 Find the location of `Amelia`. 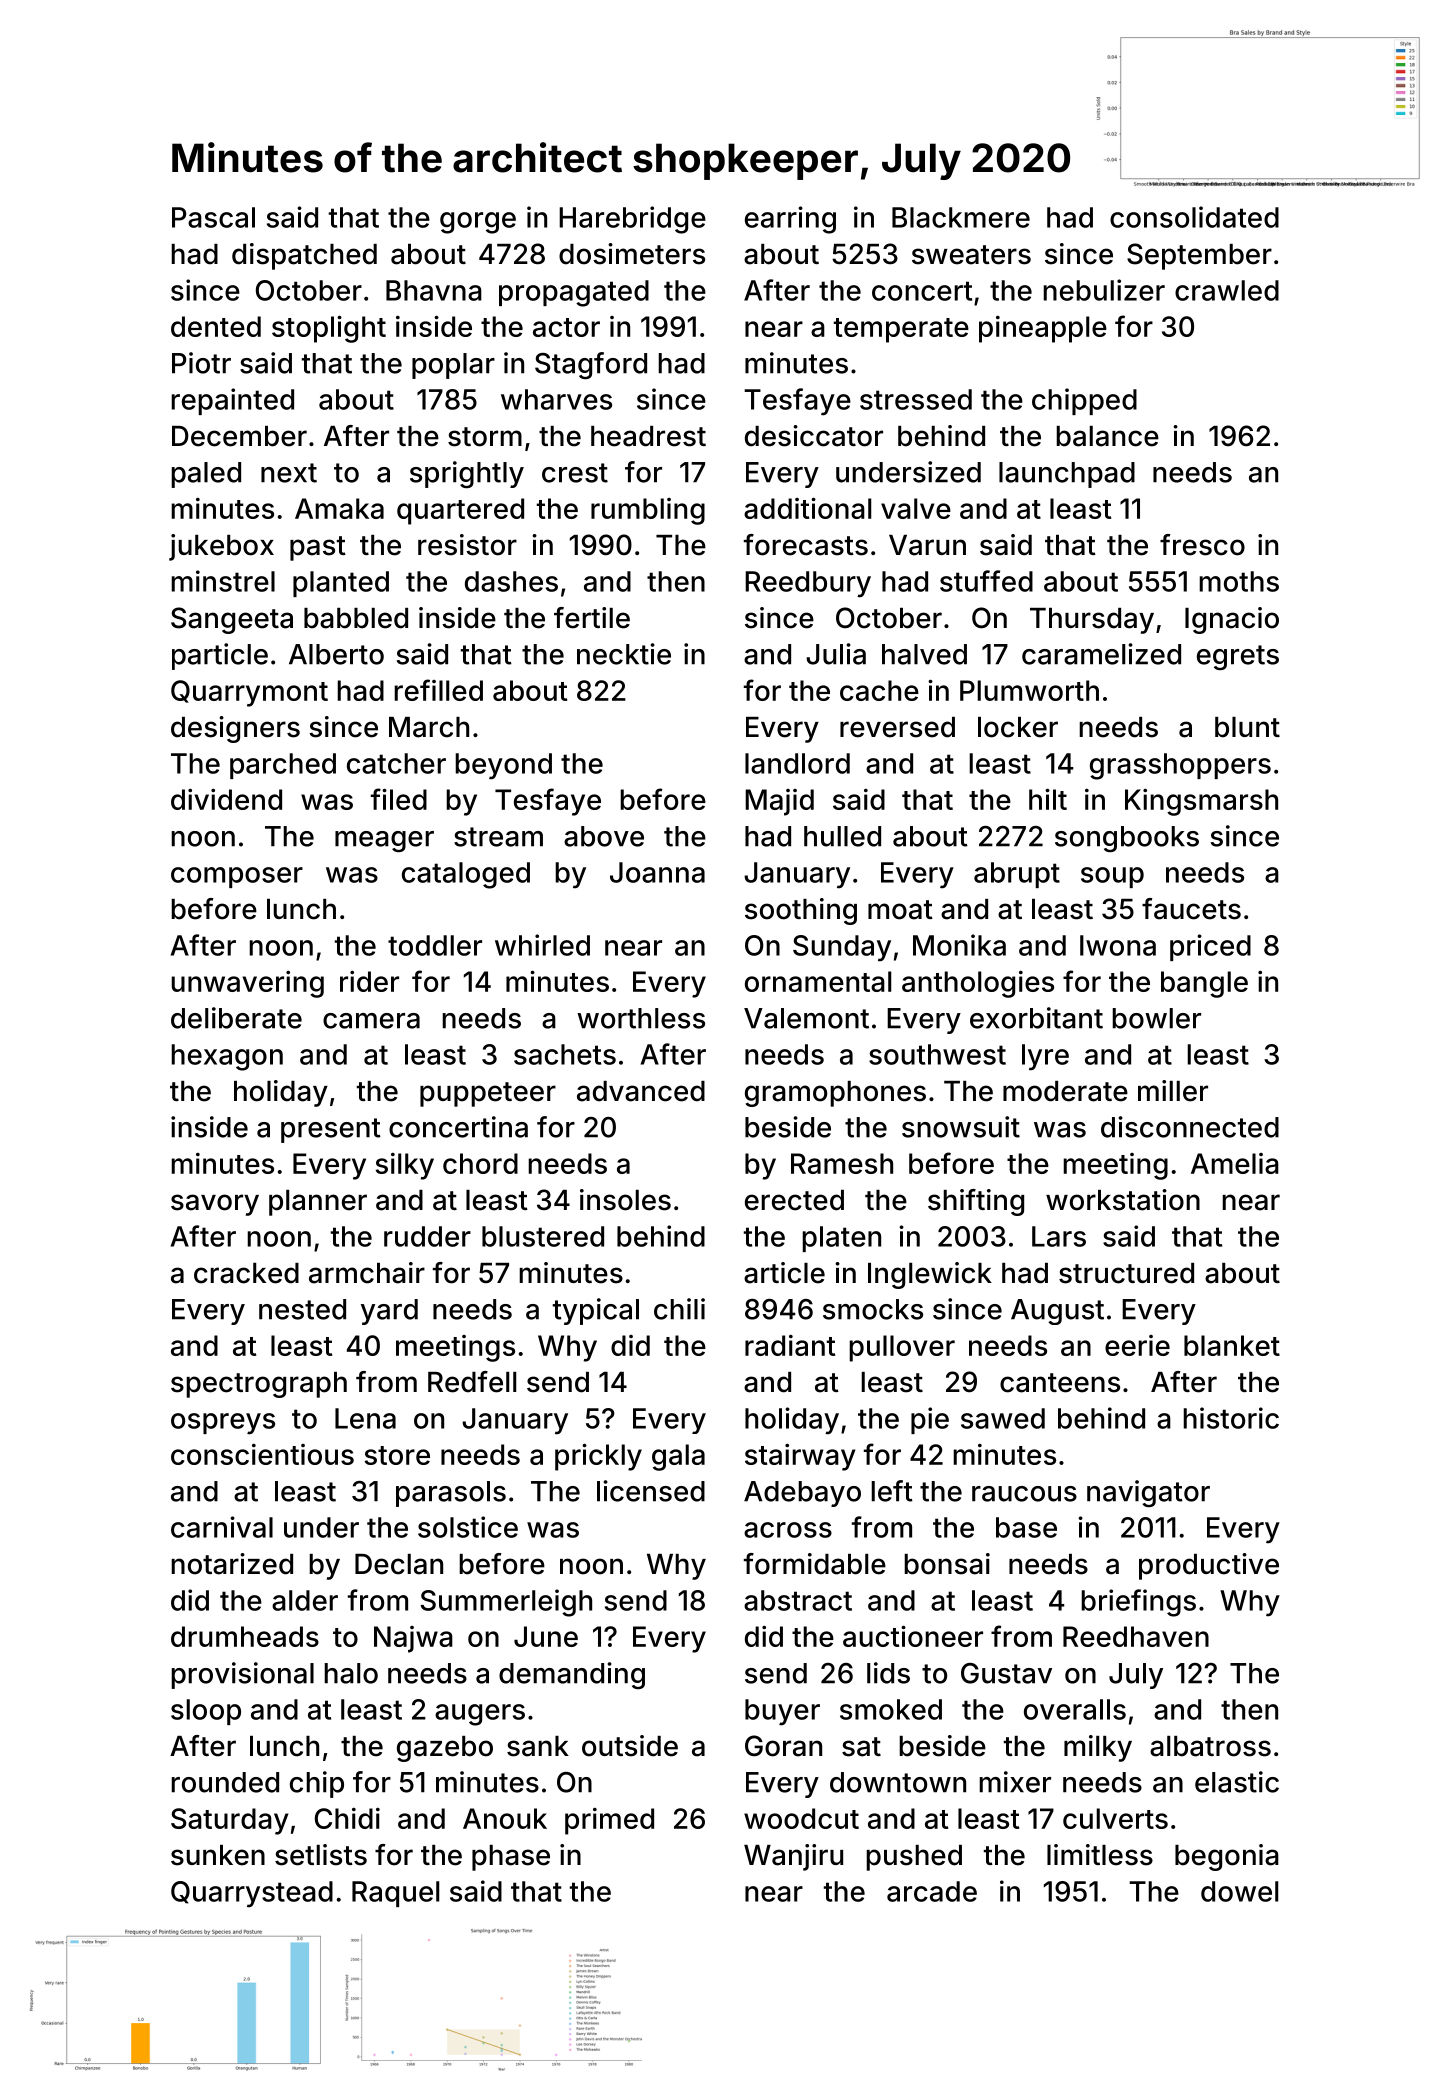

Amelia is located at coordinates (1235, 1163).
